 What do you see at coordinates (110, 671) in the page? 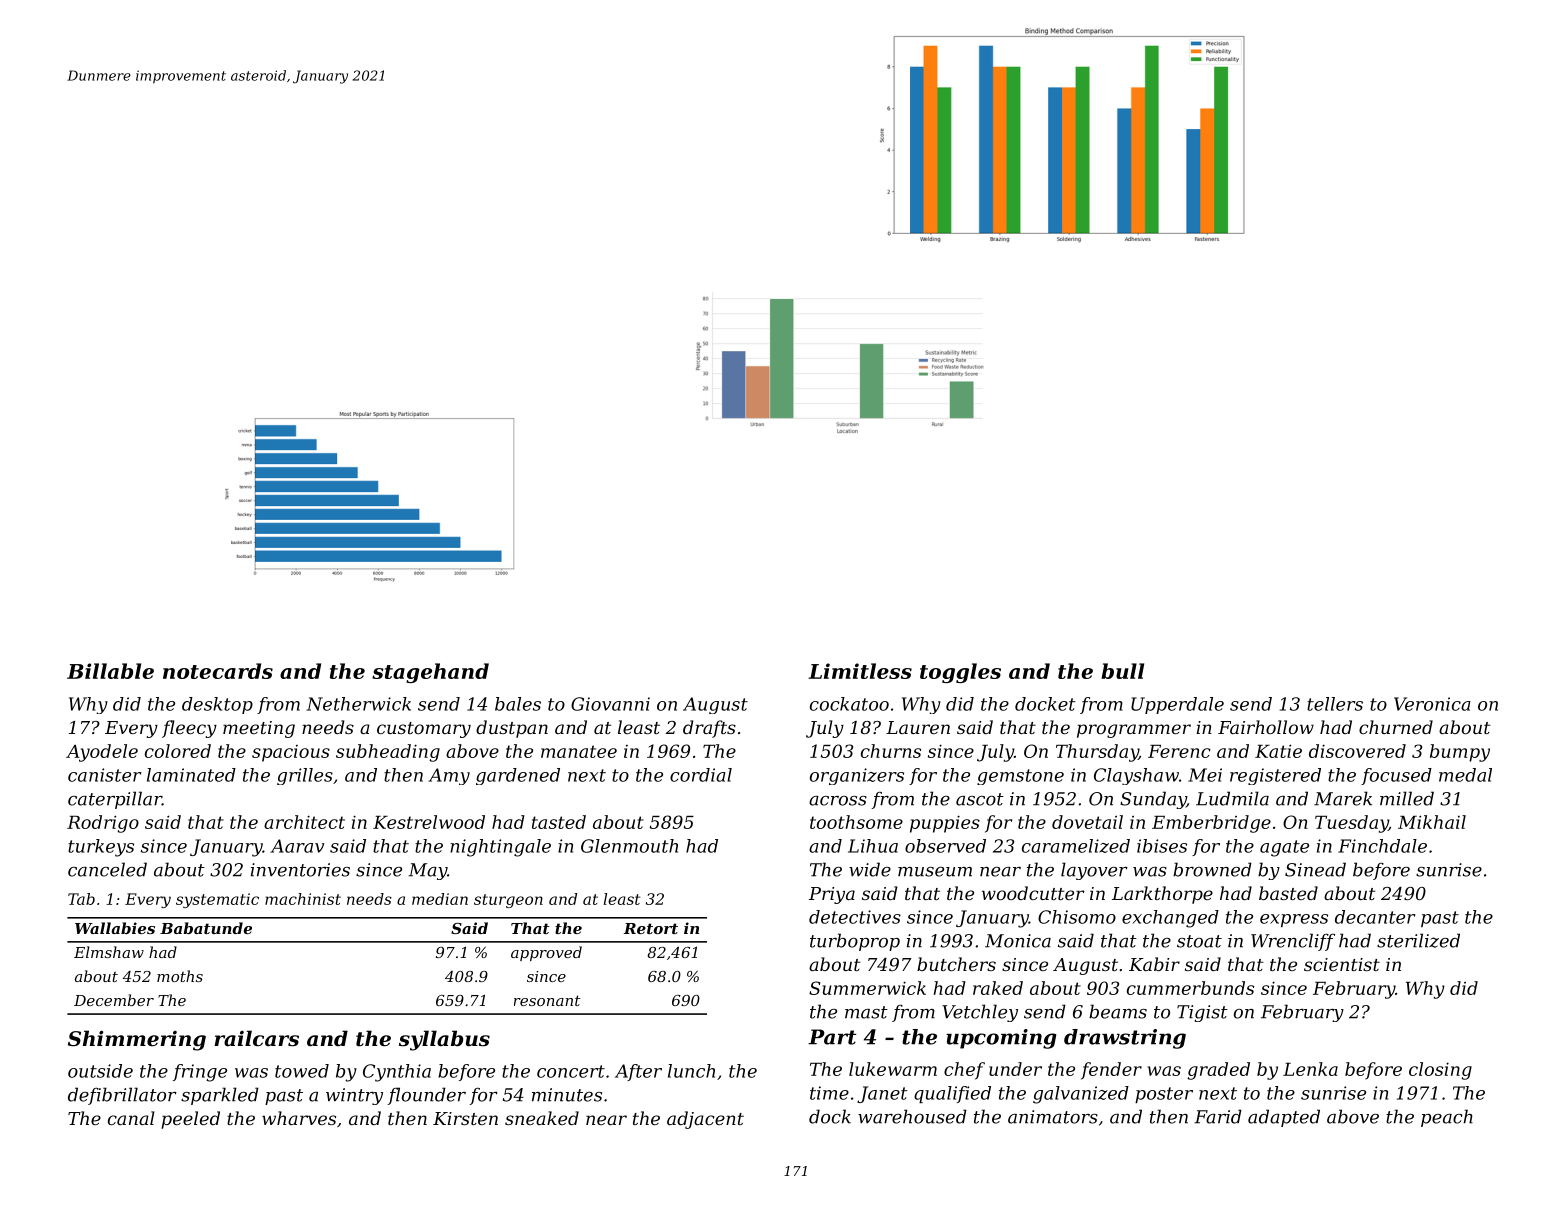
I see `Billable` at bounding box center [110, 671].
